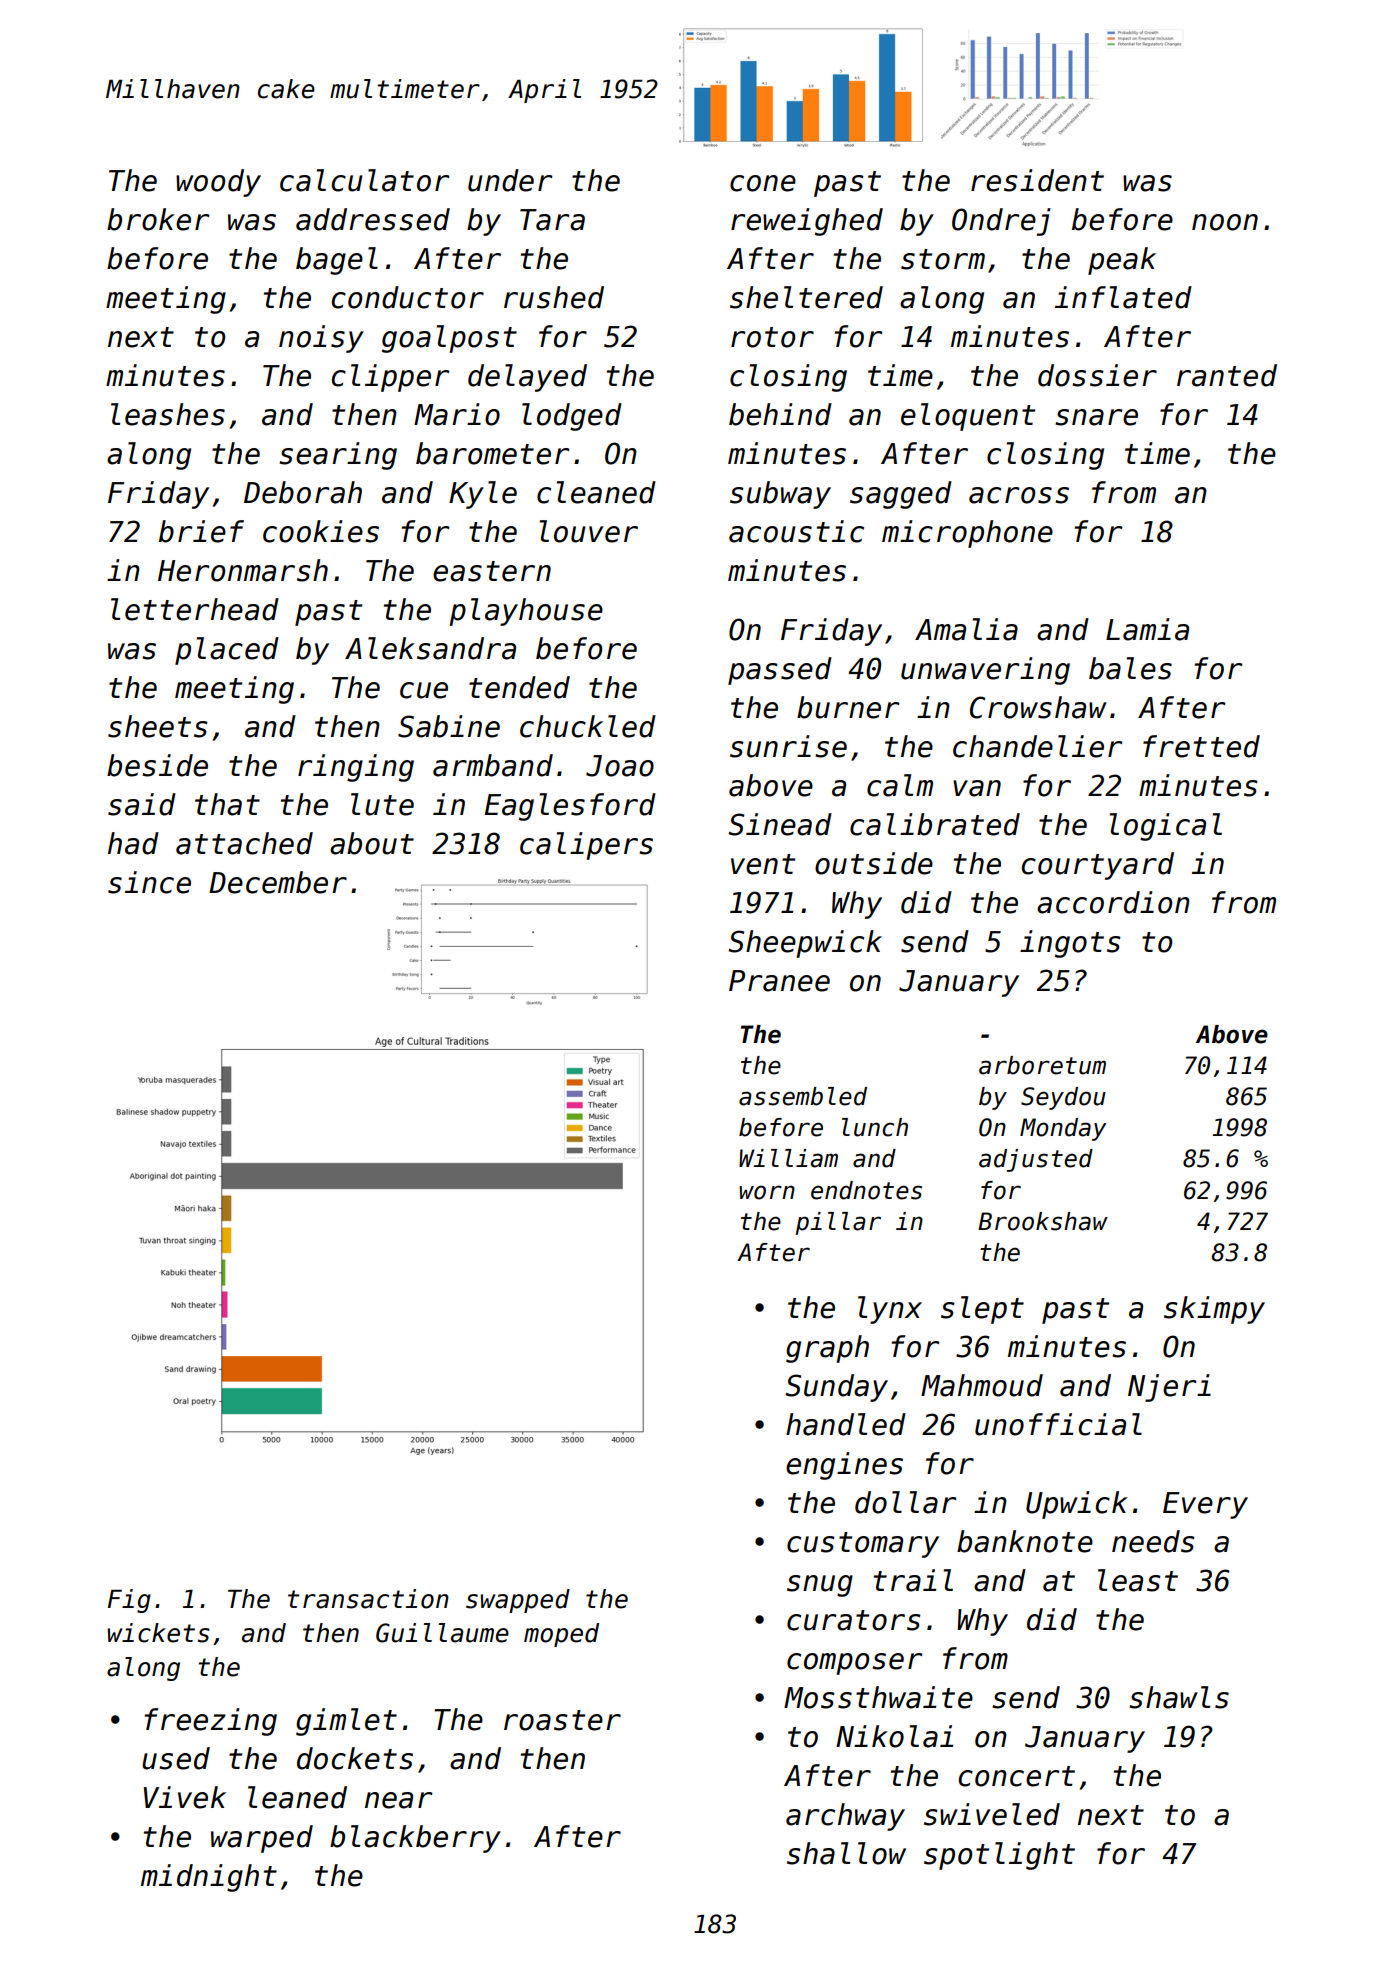 The width and height of the image is (1386, 1969). Describe the element at coordinates (552, 220) in the image. I see `Tara` at that location.
